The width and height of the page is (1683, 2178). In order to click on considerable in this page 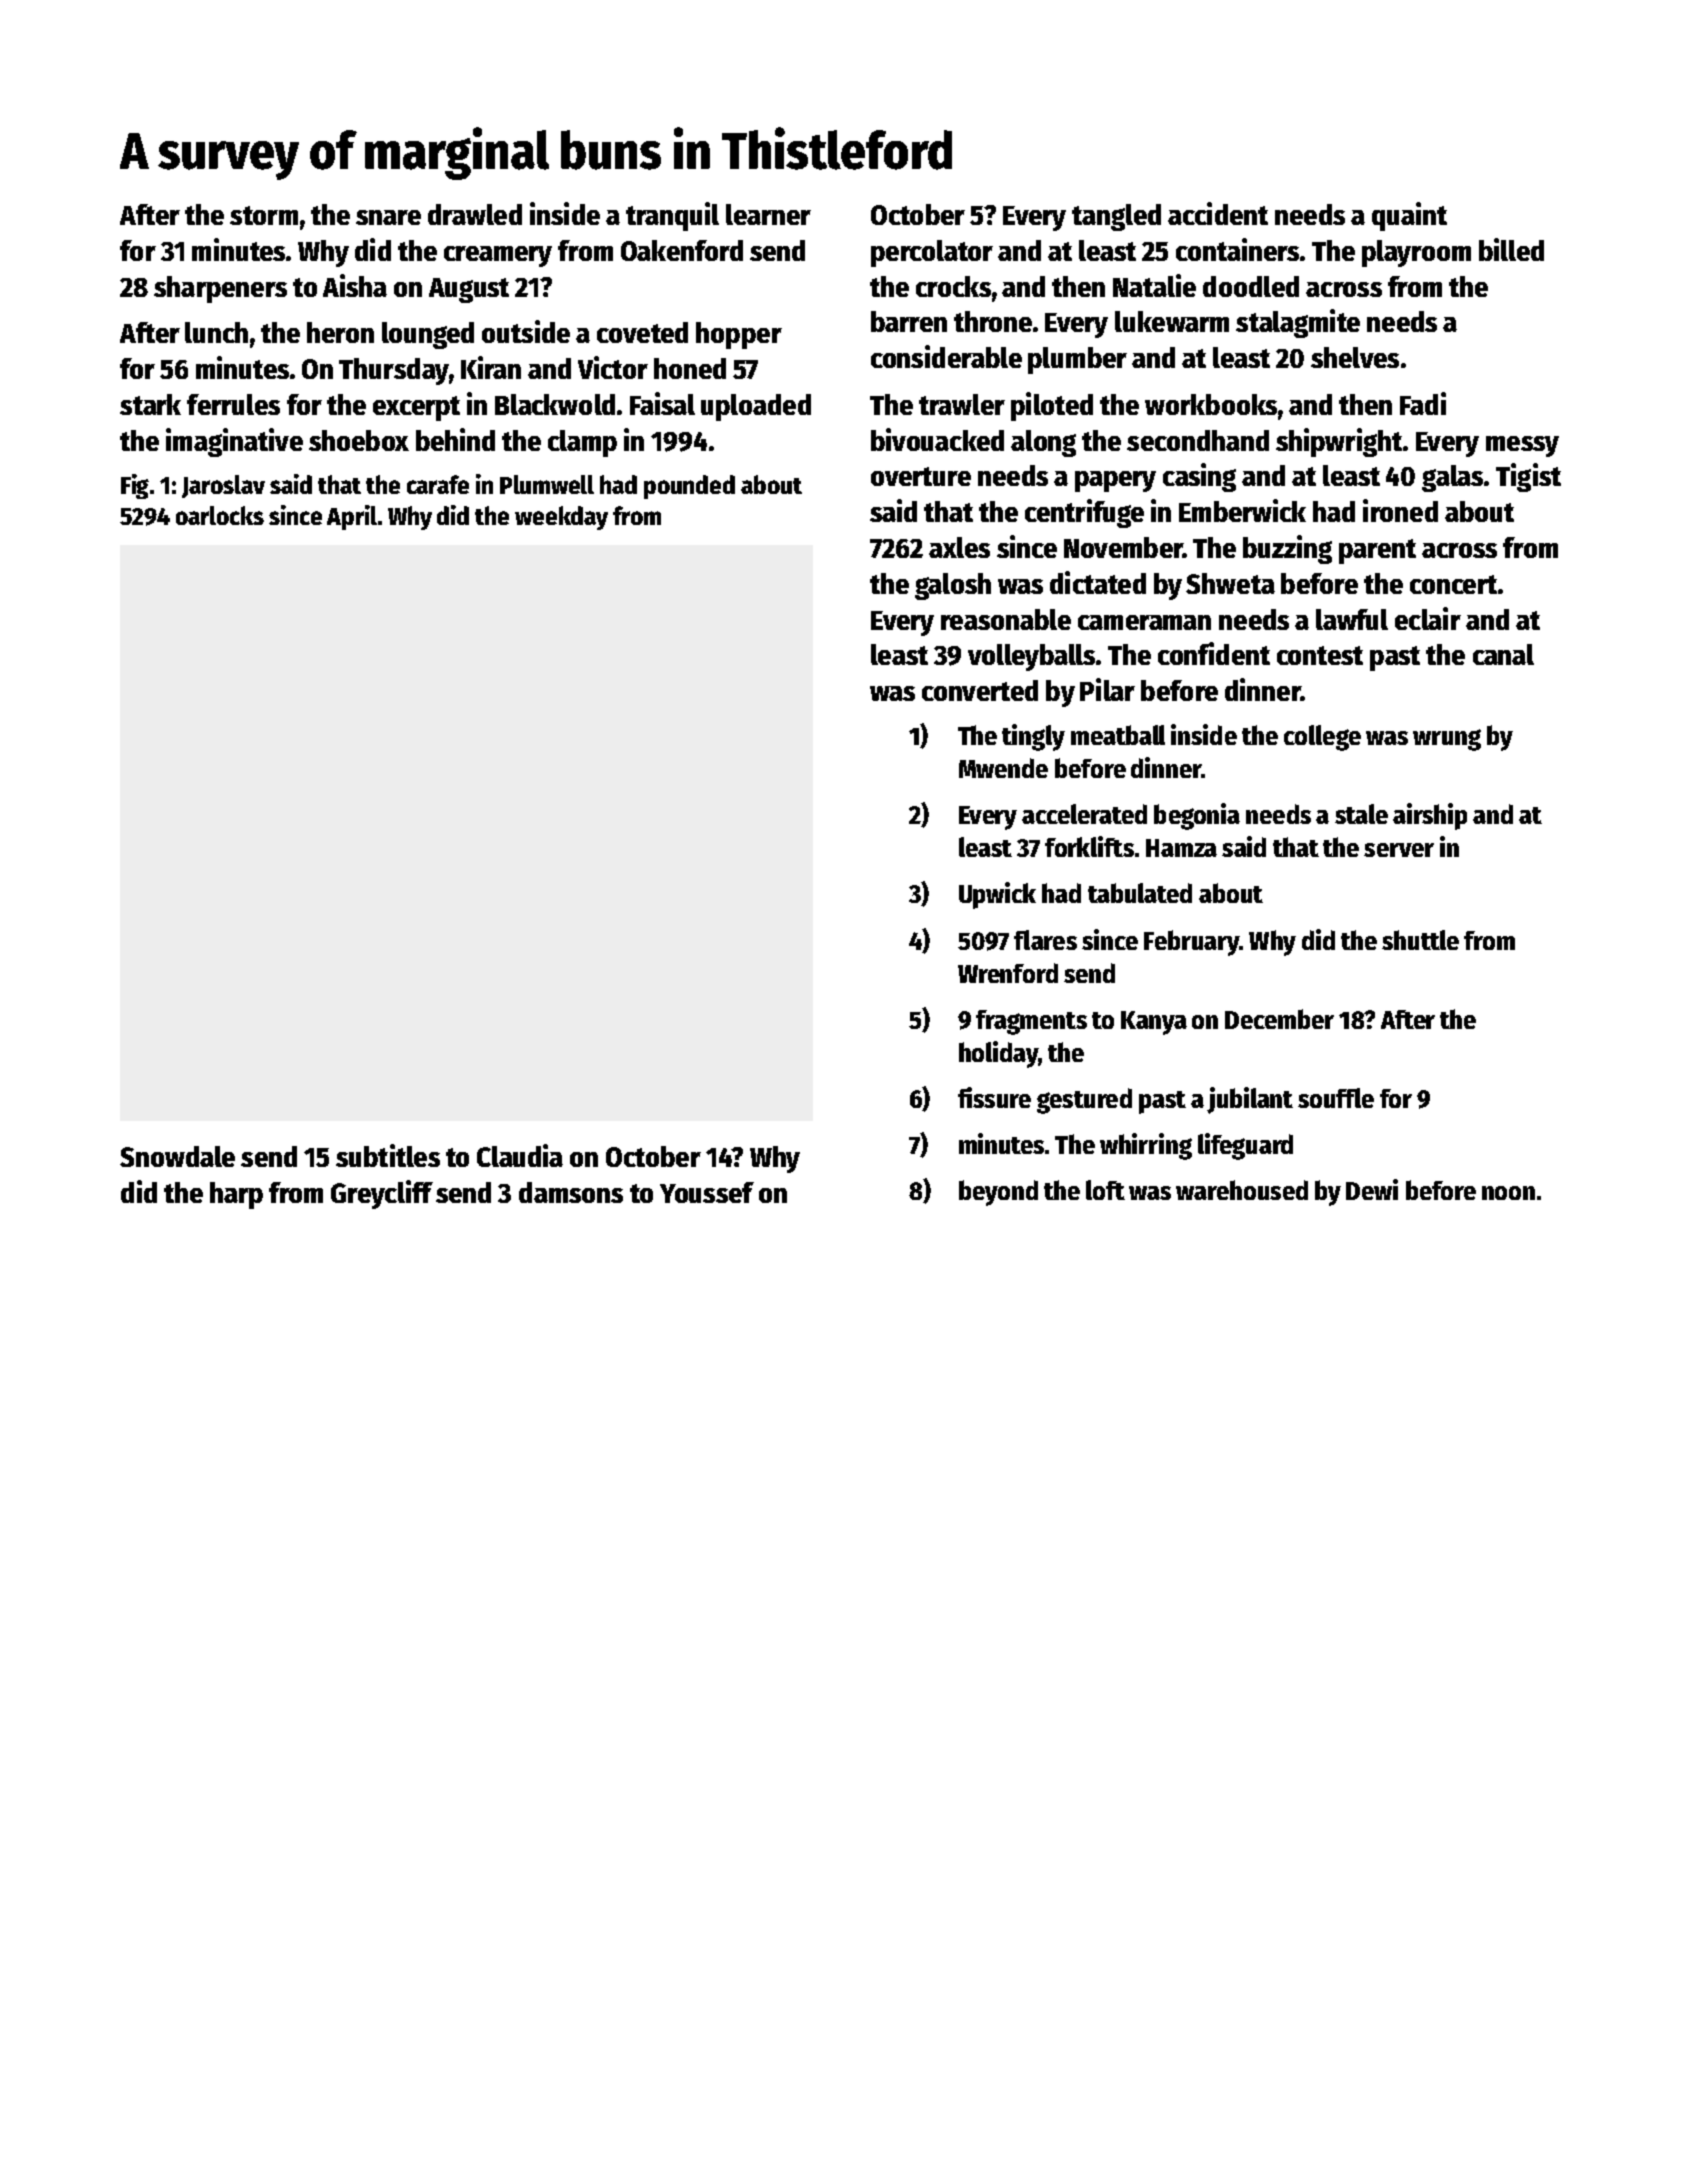, I will do `click(946, 356)`.
